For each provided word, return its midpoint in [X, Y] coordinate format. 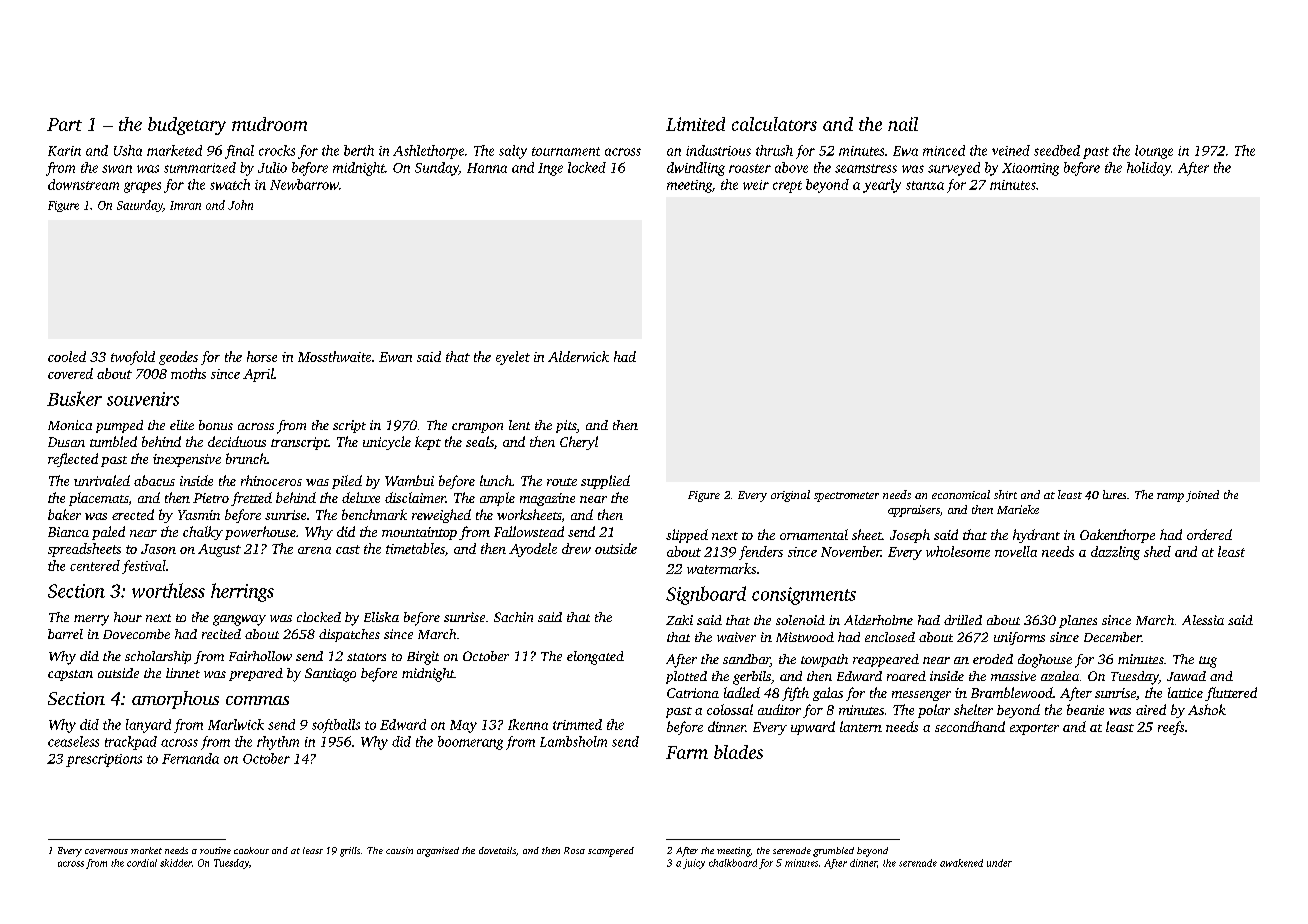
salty [513, 152]
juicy [694, 864]
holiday [1149, 169]
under [999, 863]
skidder [176, 863]
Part [64, 124]
